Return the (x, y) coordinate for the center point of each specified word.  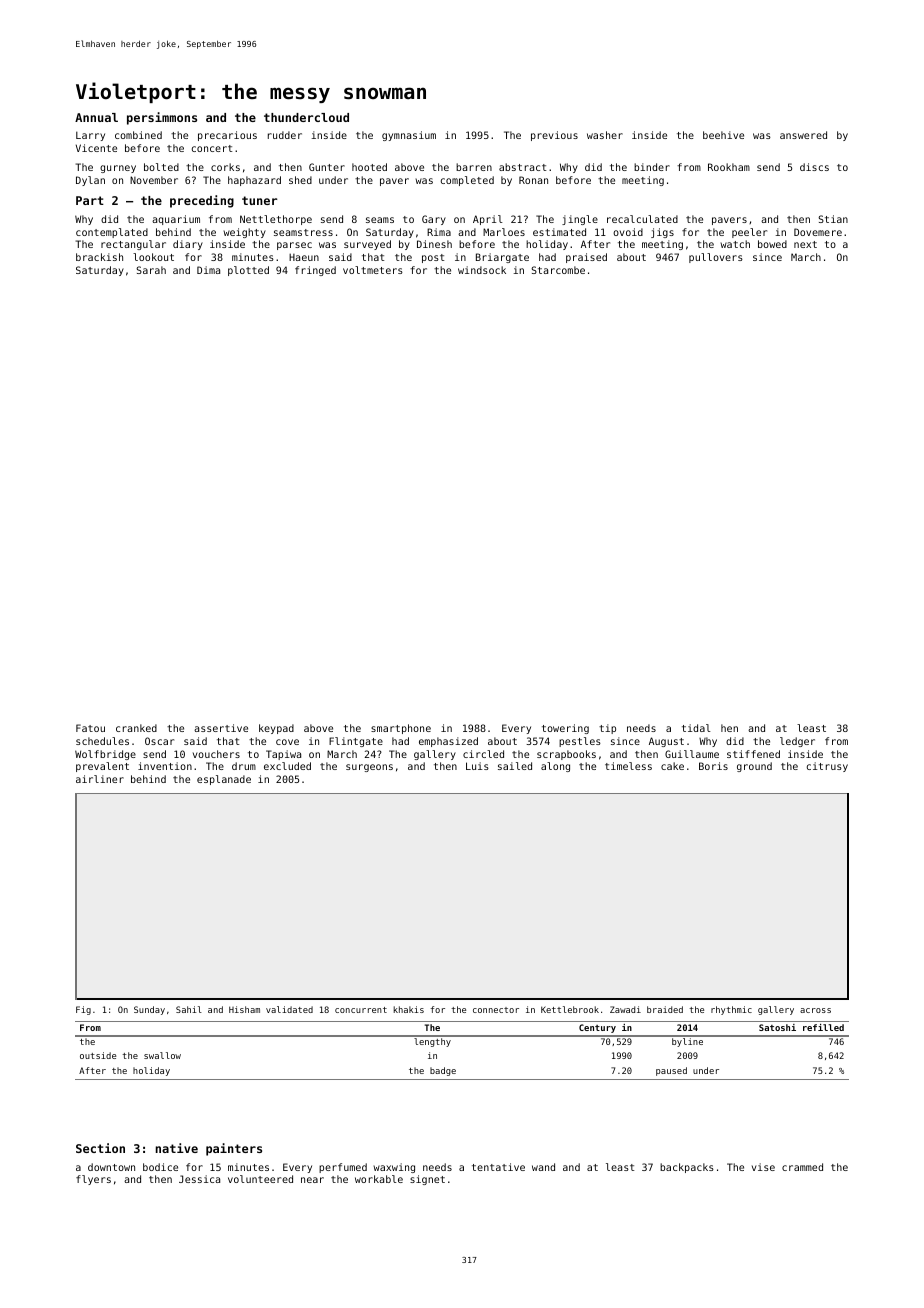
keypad (276, 729)
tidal (696, 728)
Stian (833, 219)
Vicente (96, 148)
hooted (369, 167)
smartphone (401, 729)
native (177, 1148)
